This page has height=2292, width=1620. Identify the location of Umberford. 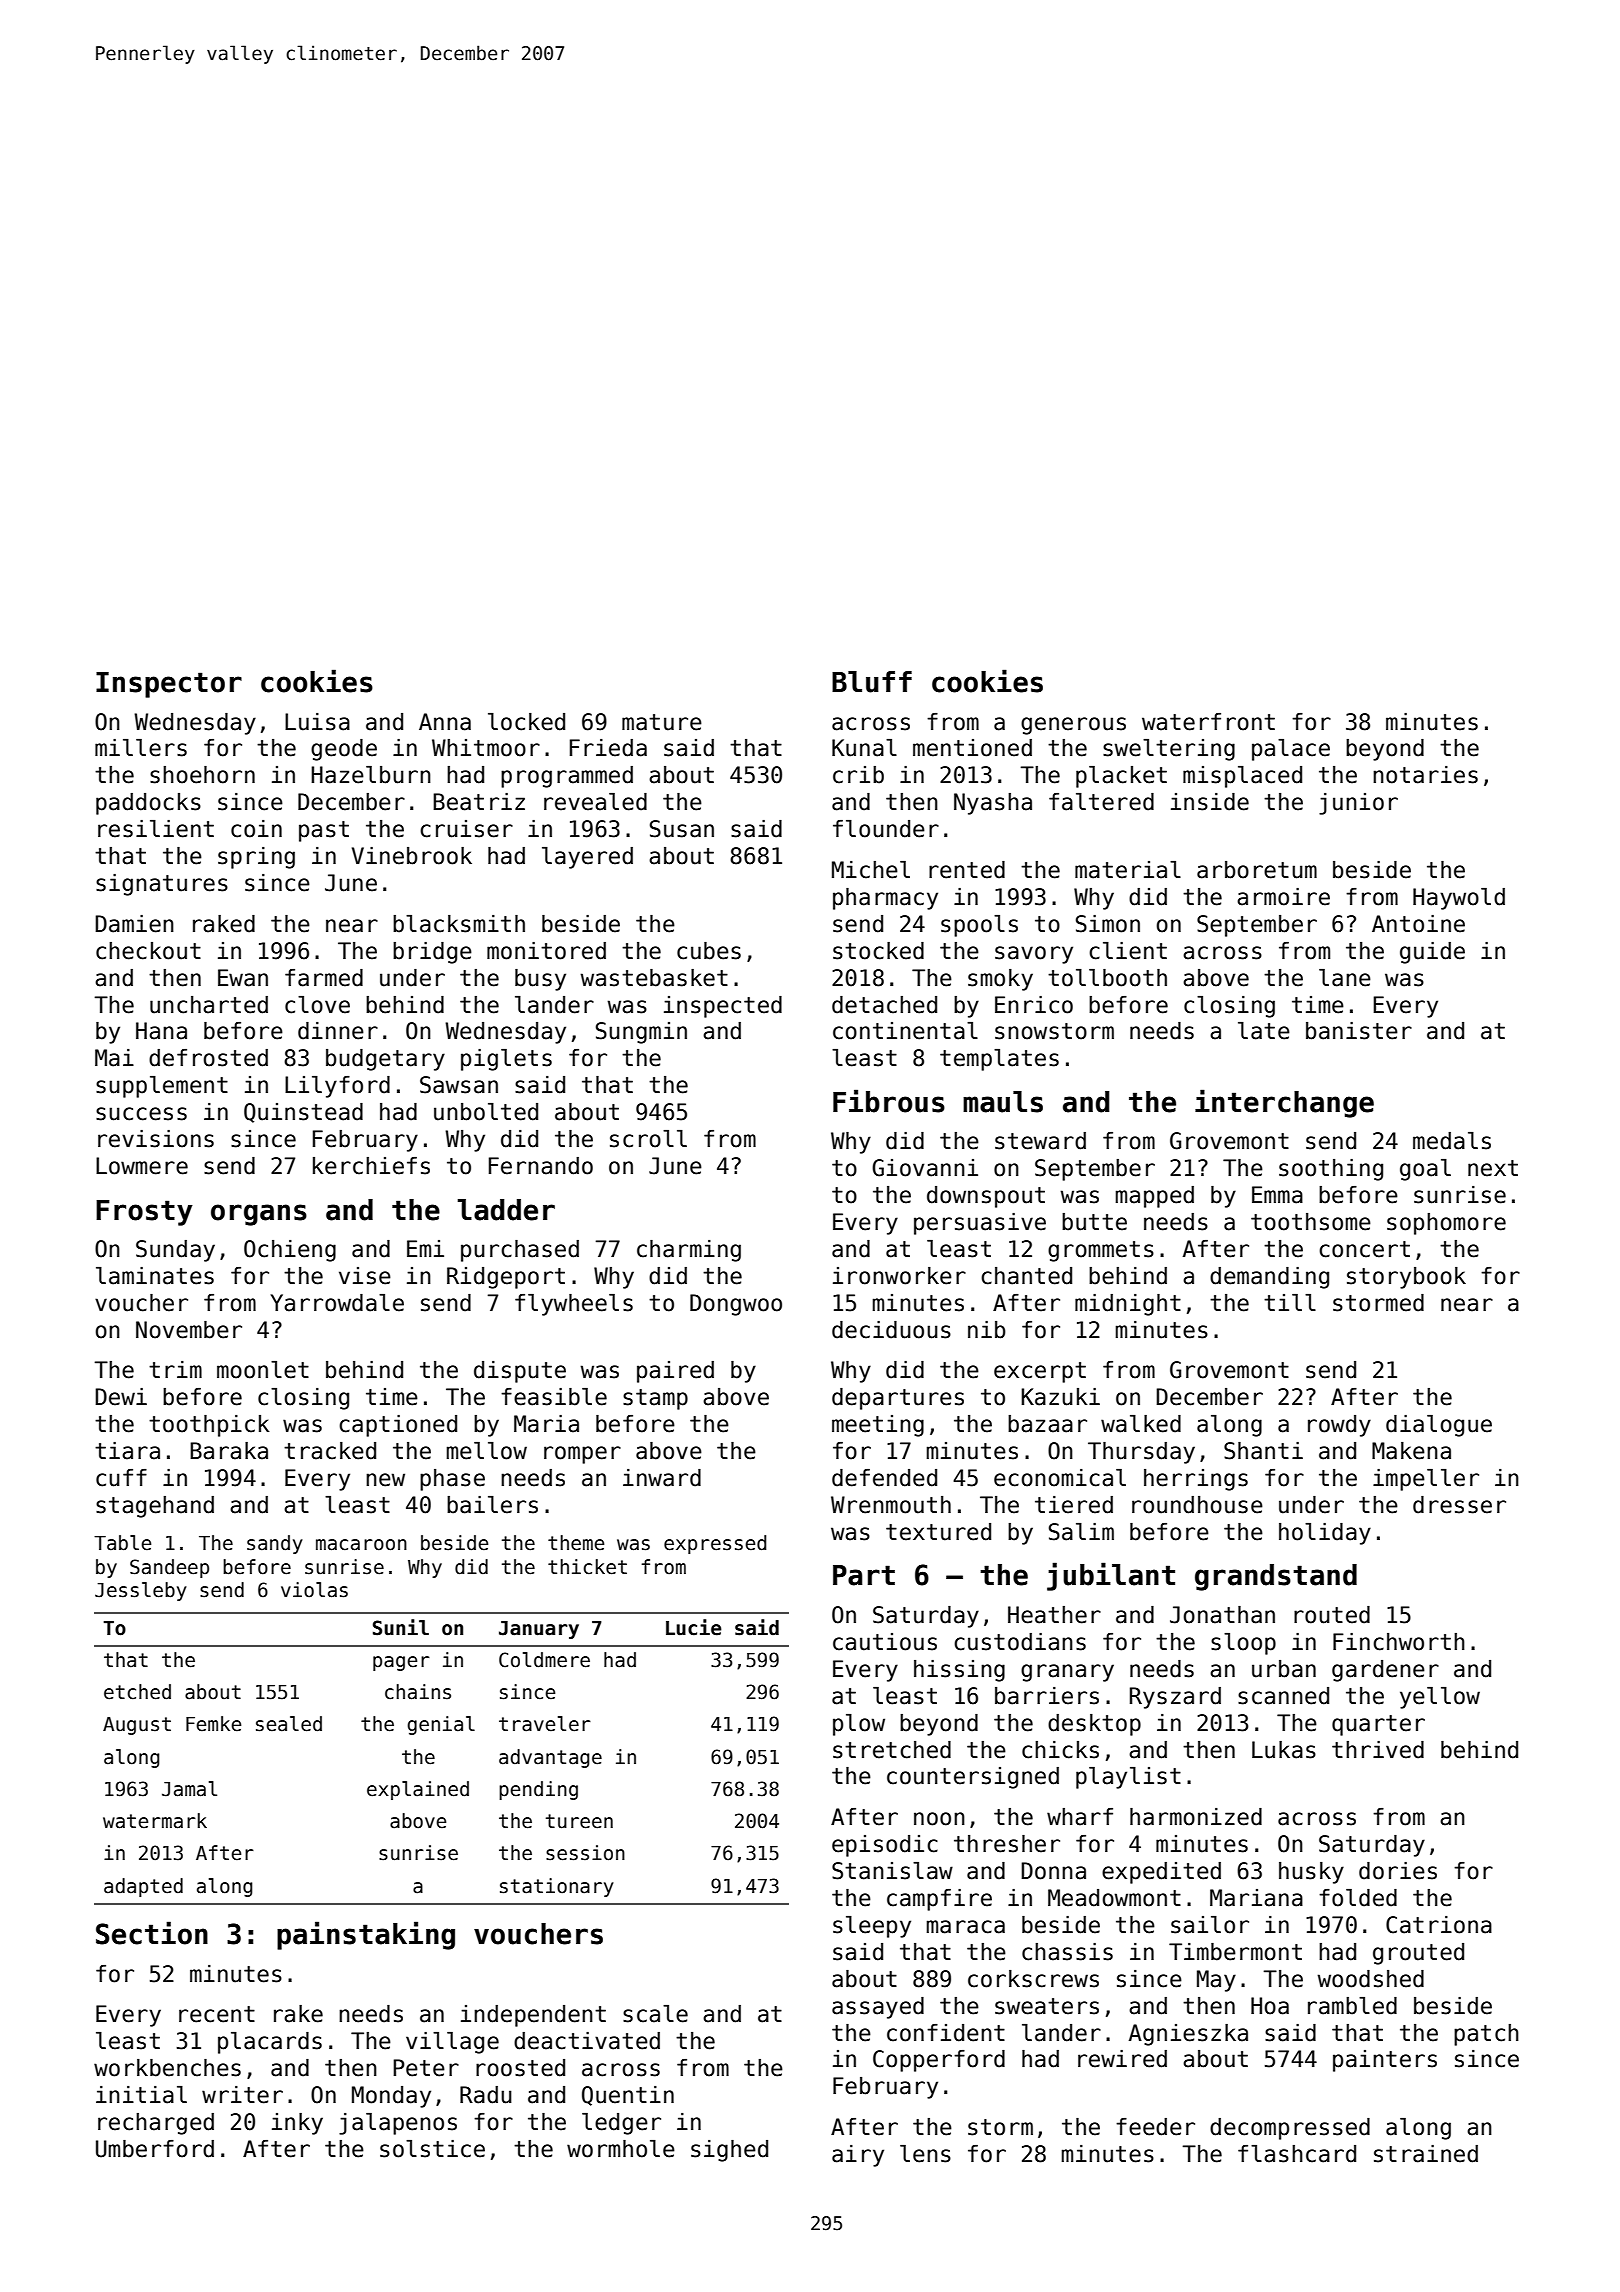
(155, 2149).
